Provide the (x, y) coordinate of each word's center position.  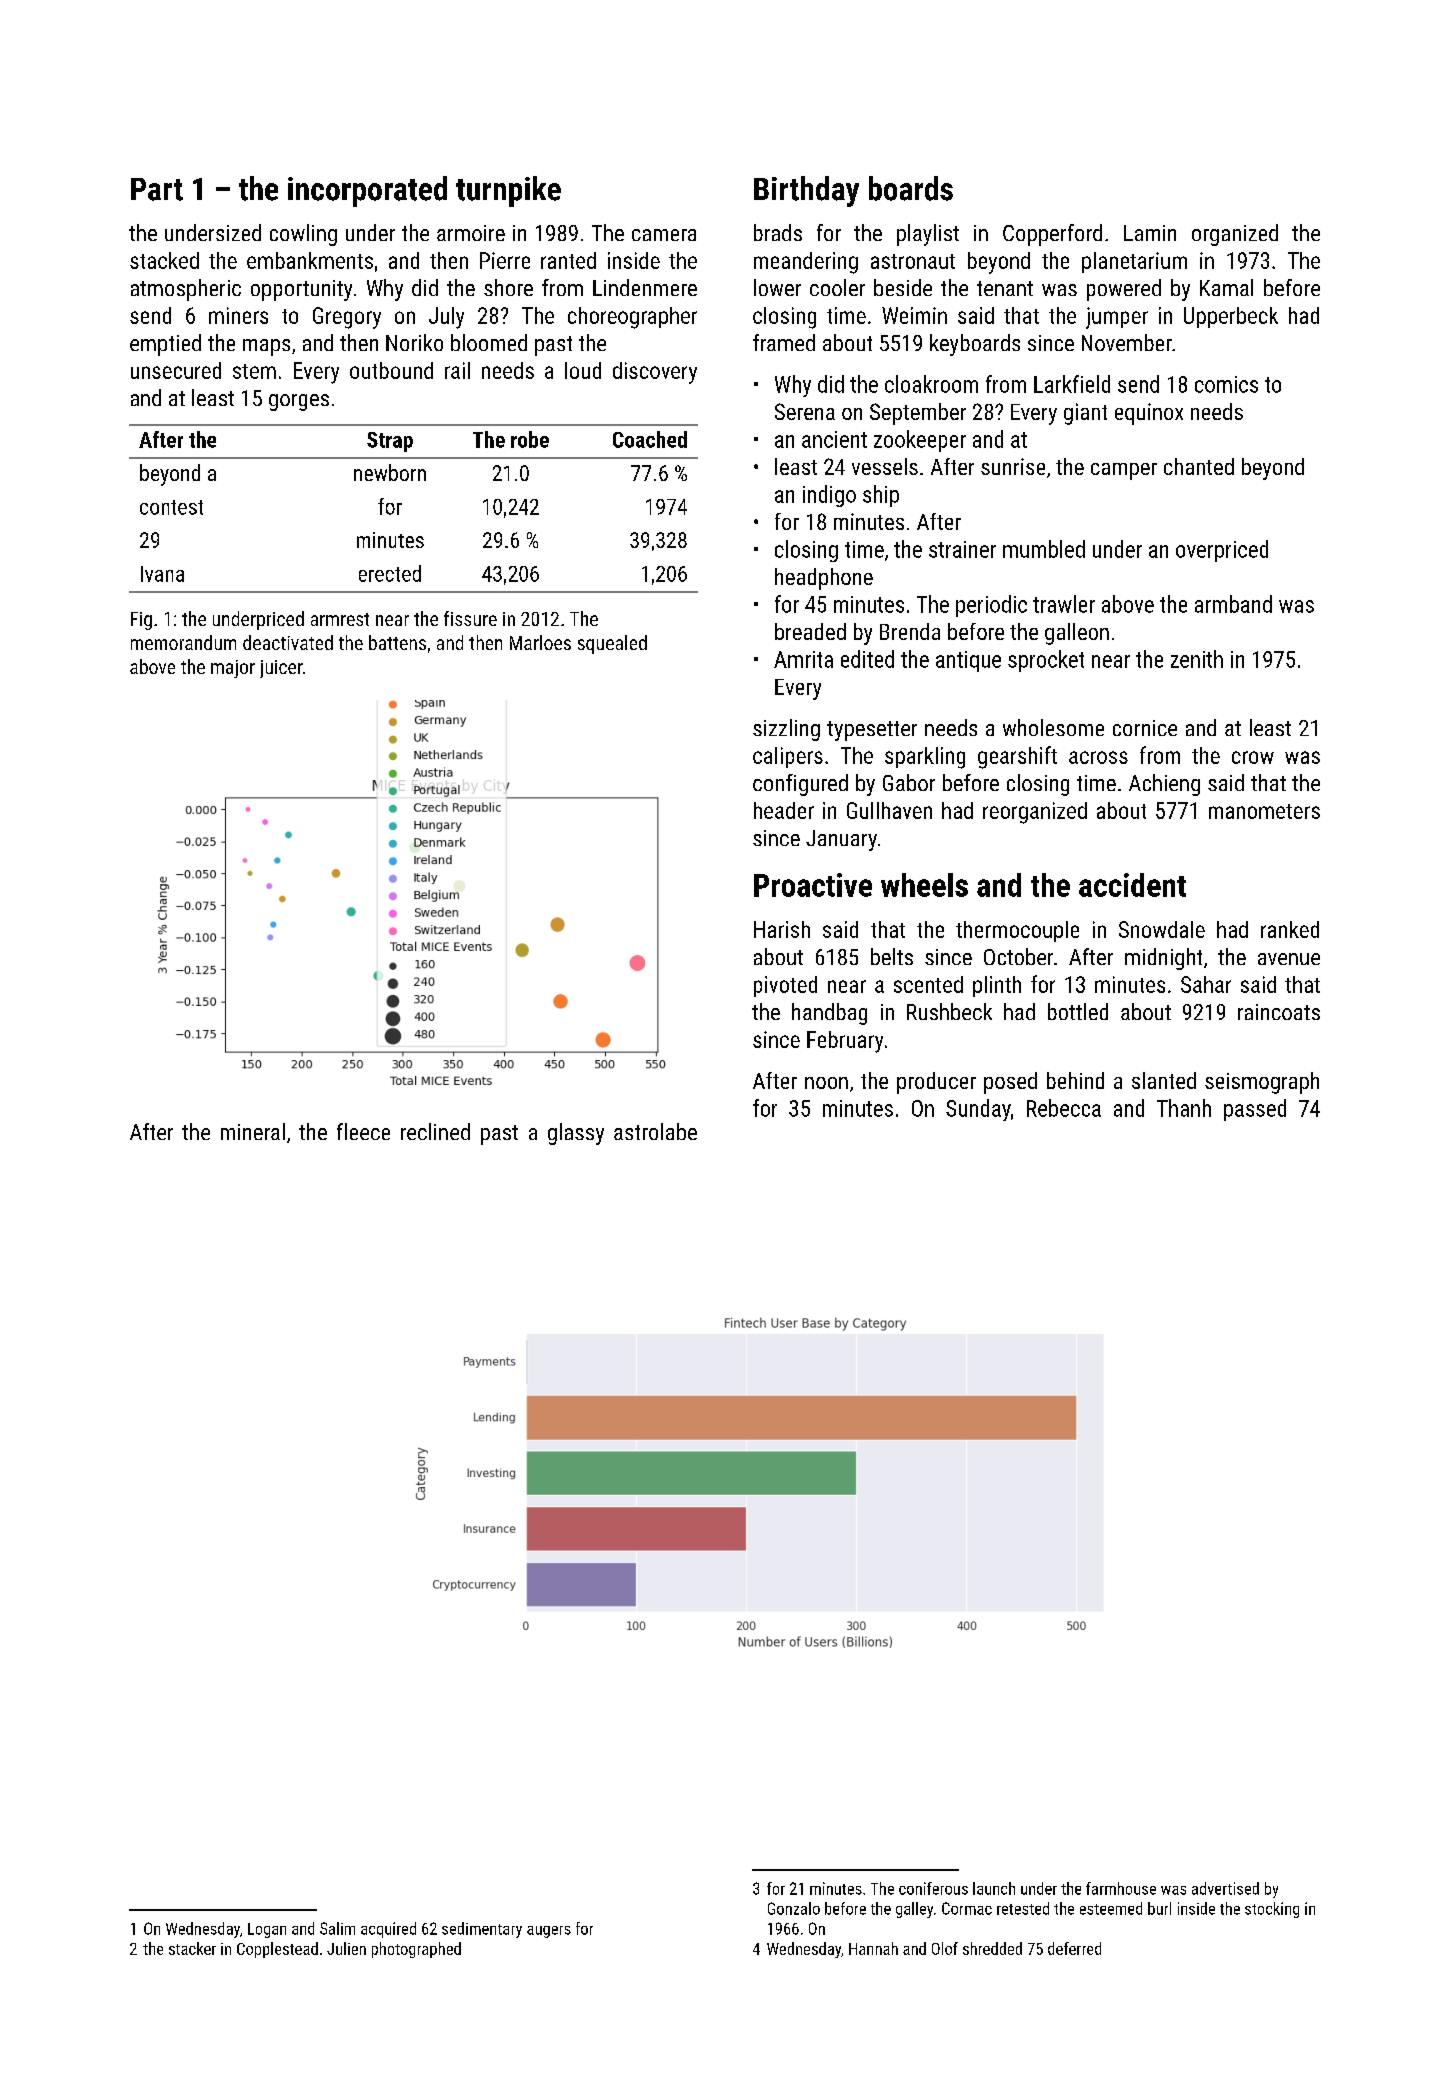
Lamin (1150, 233)
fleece (363, 1131)
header (784, 810)
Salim (337, 1928)
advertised (1225, 1888)
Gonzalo (794, 1908)
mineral (253, 1131)
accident (1132, 885)
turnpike (508, 191)
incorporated (367, 191)
